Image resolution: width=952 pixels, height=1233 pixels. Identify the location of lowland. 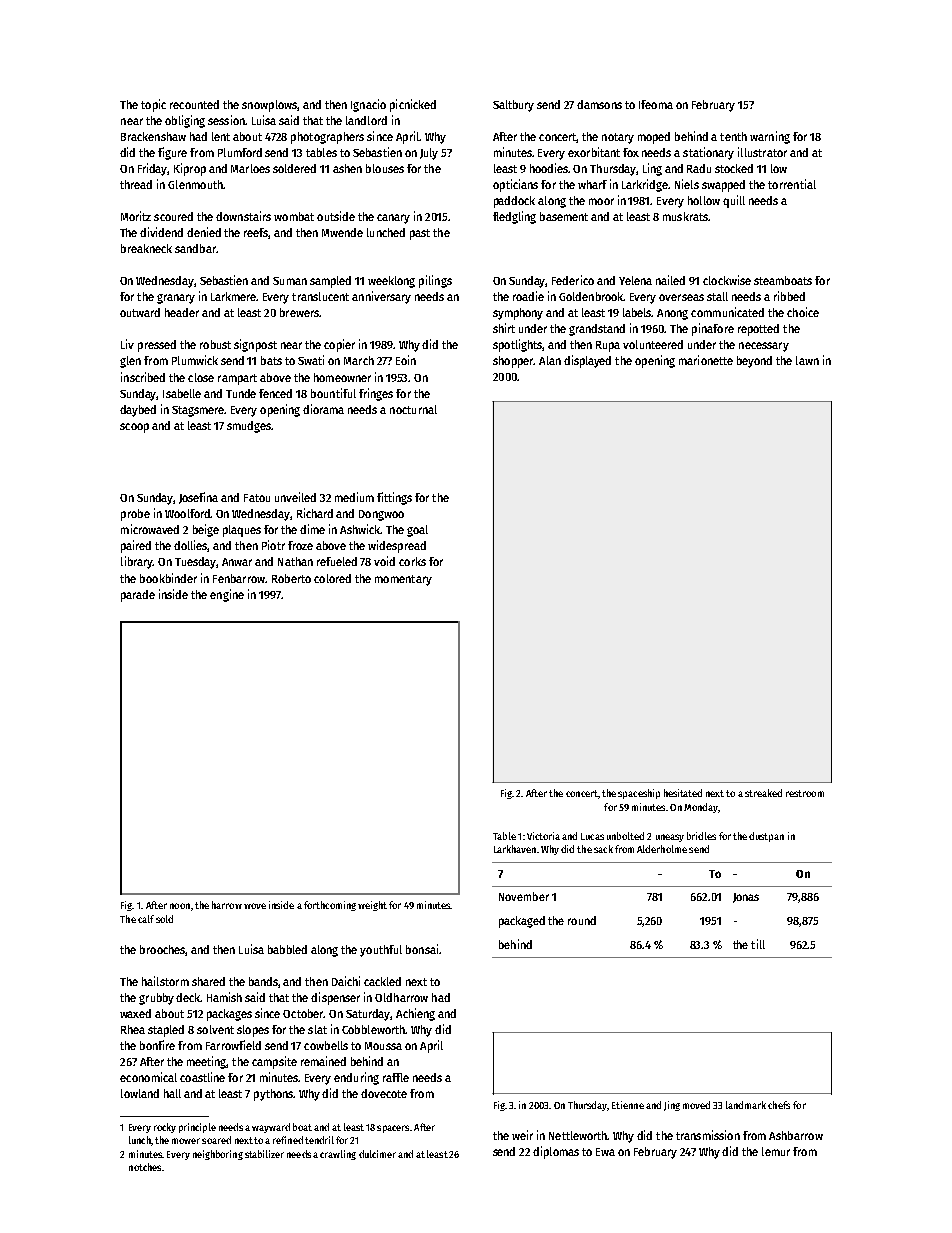
(140, 1093).
